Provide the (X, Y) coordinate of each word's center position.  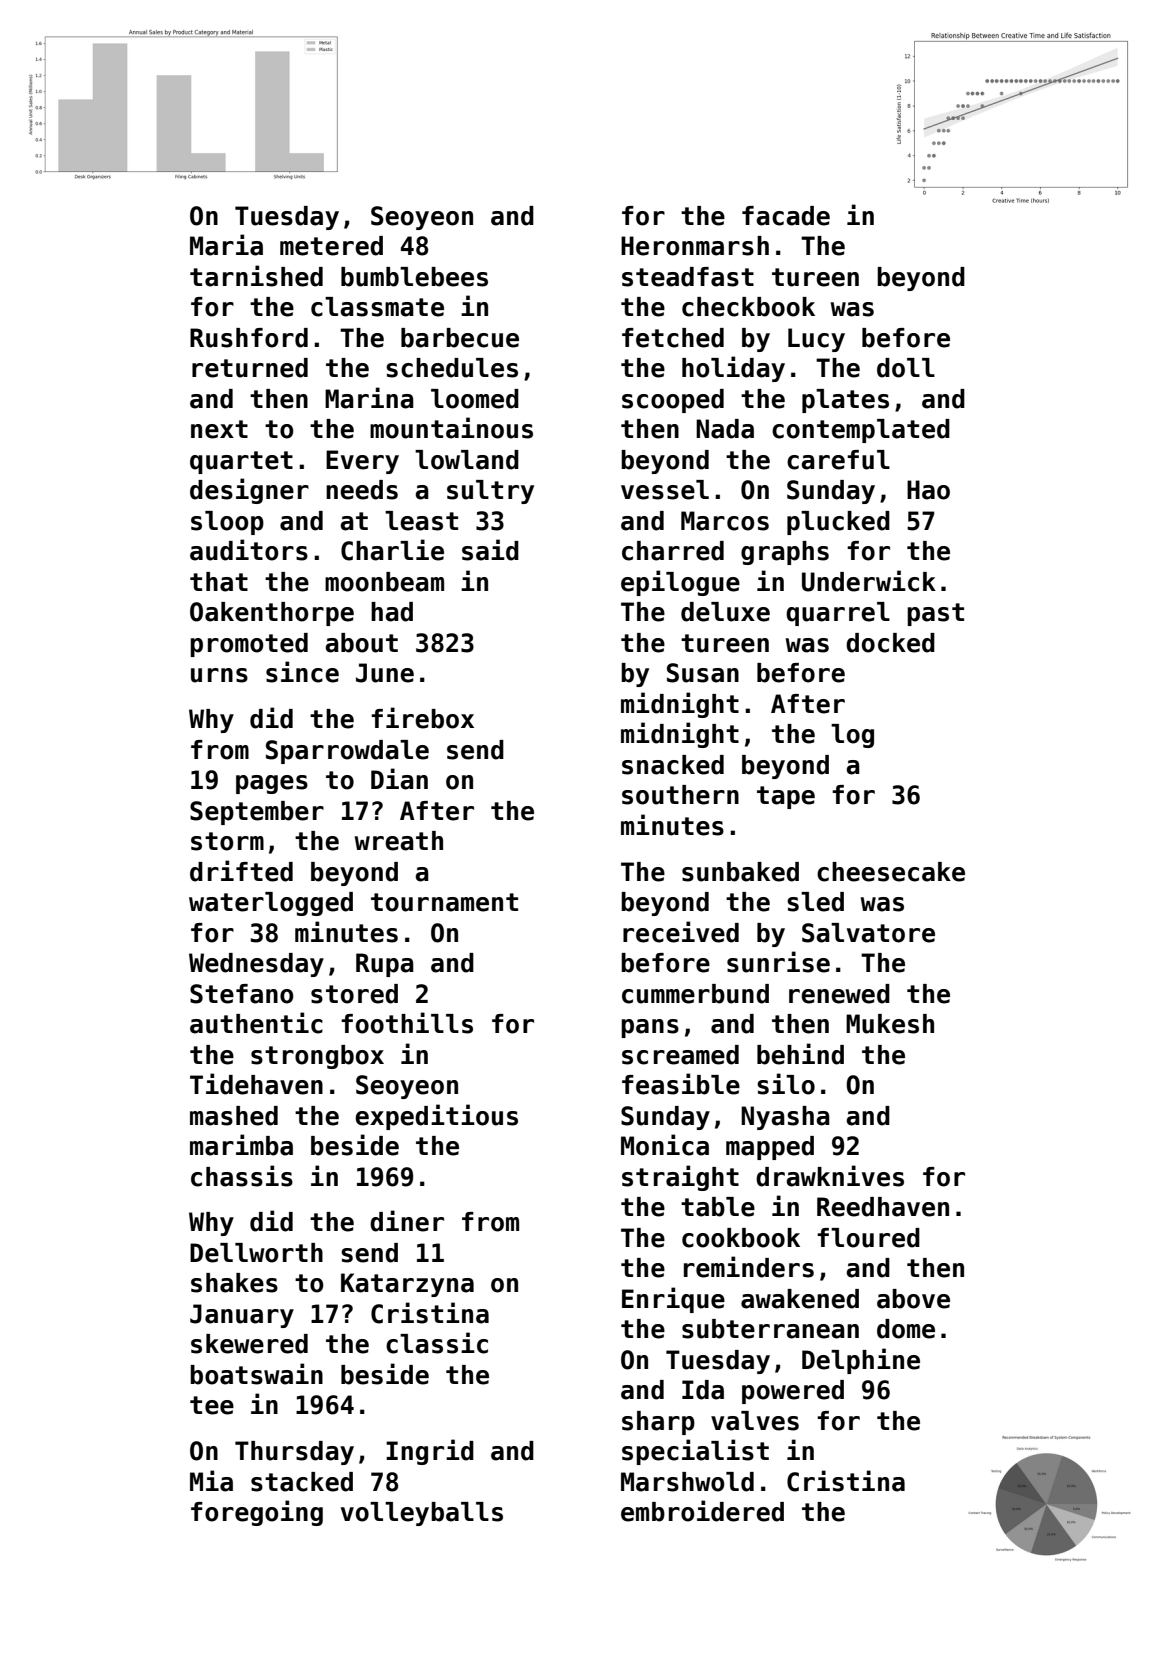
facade (786, 216)
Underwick (869, 581)
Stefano (242, 994)
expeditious (436, 1117)
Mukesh (890, 1024)
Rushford (249, 338)
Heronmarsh (695, 246)
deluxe (725, 612)
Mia (211, 1481)
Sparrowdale (347, 752)
